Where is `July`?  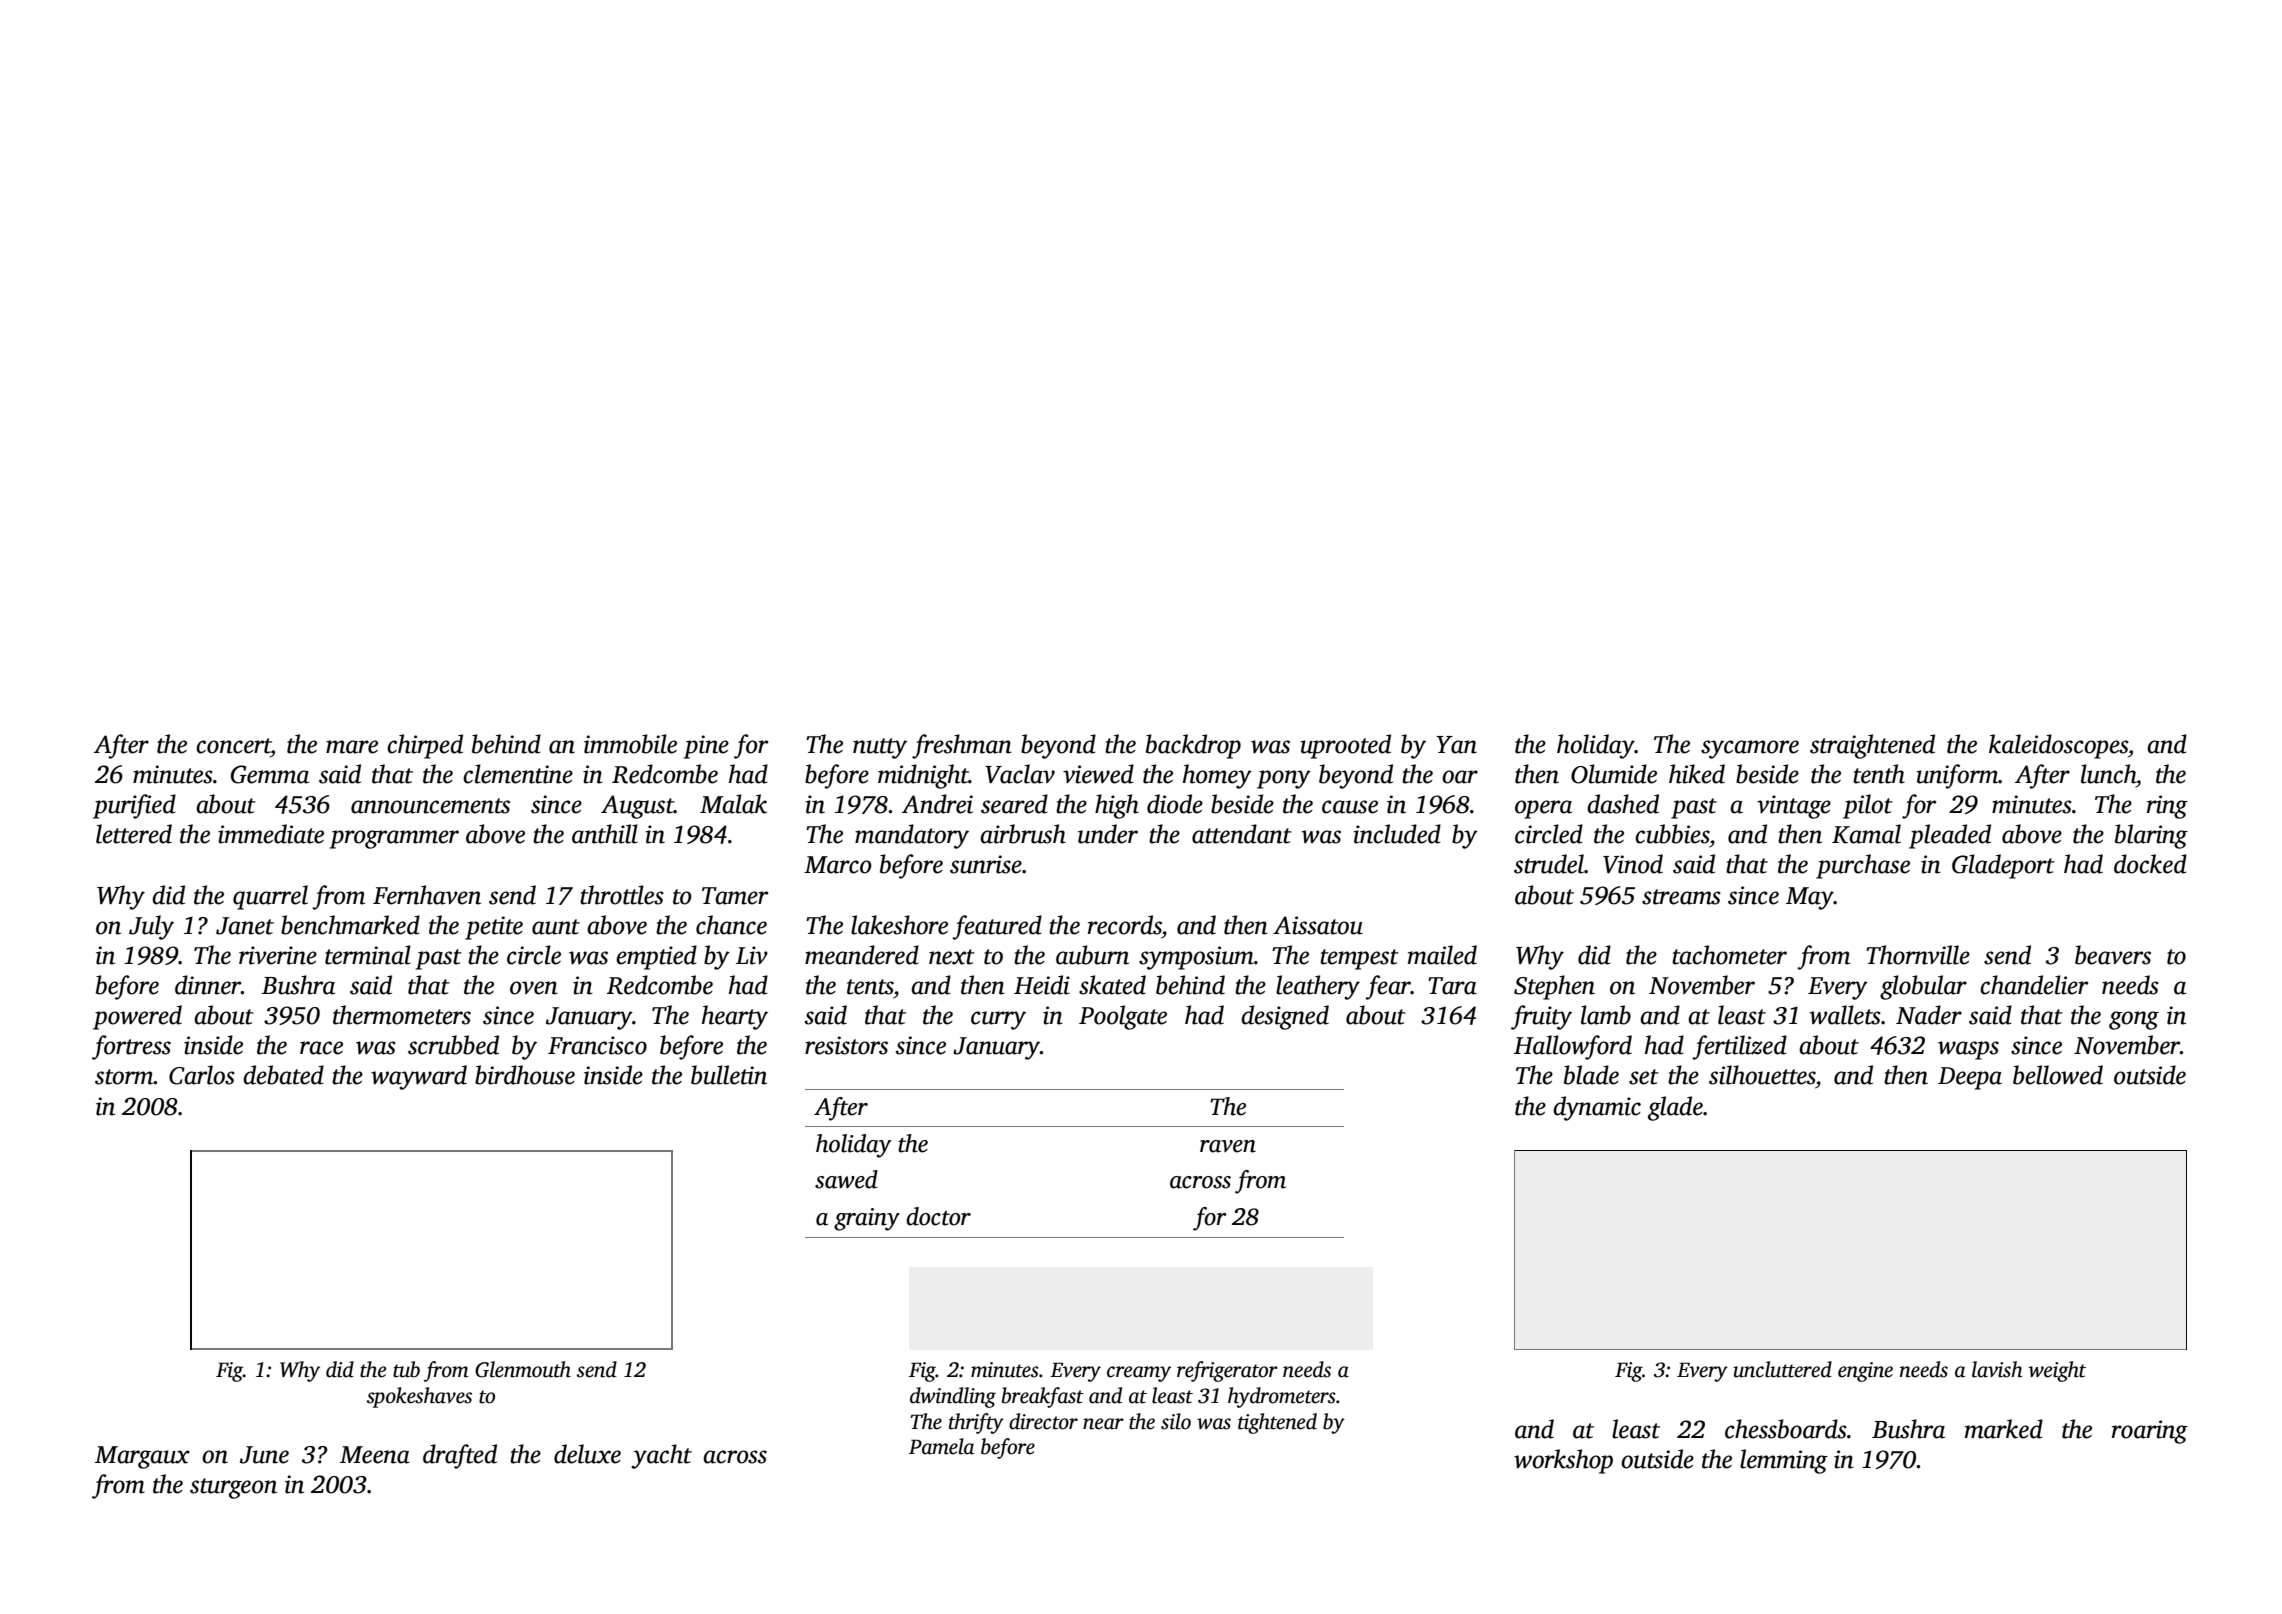 July is located at coordinates (151, 927).
